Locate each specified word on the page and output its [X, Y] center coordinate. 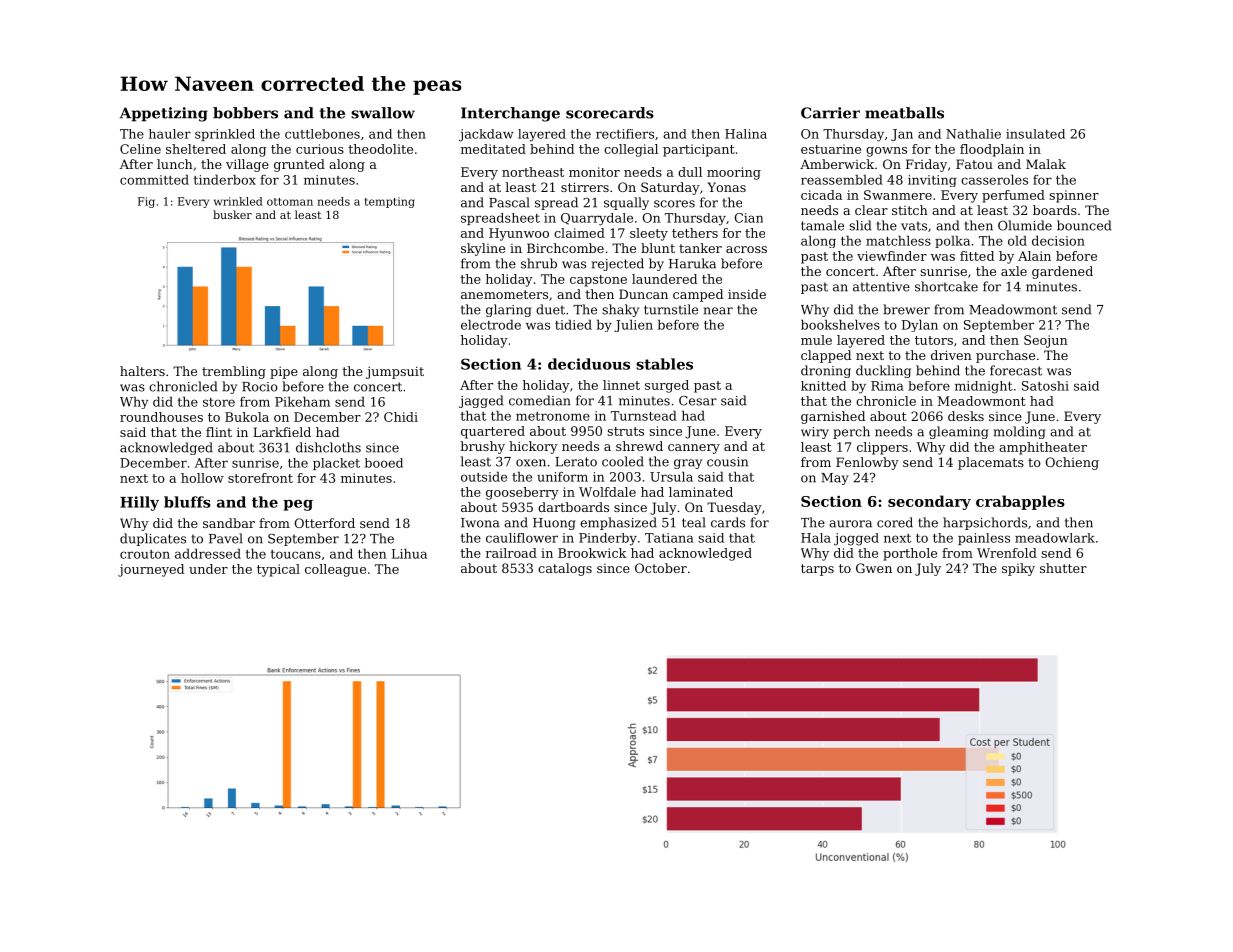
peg [298, 505]
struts [625, 431]
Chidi [401, 417]
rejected [618, 264]
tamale [822, 225]
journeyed [151, 570]
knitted [823, 386]
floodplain [992, 150]
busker [232, 214]
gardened [1062, 272]
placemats [991, 463]
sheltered [196, 149]
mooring [734, 173]
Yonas [727, 187]
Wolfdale [607, 492]
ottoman [290, 202]
